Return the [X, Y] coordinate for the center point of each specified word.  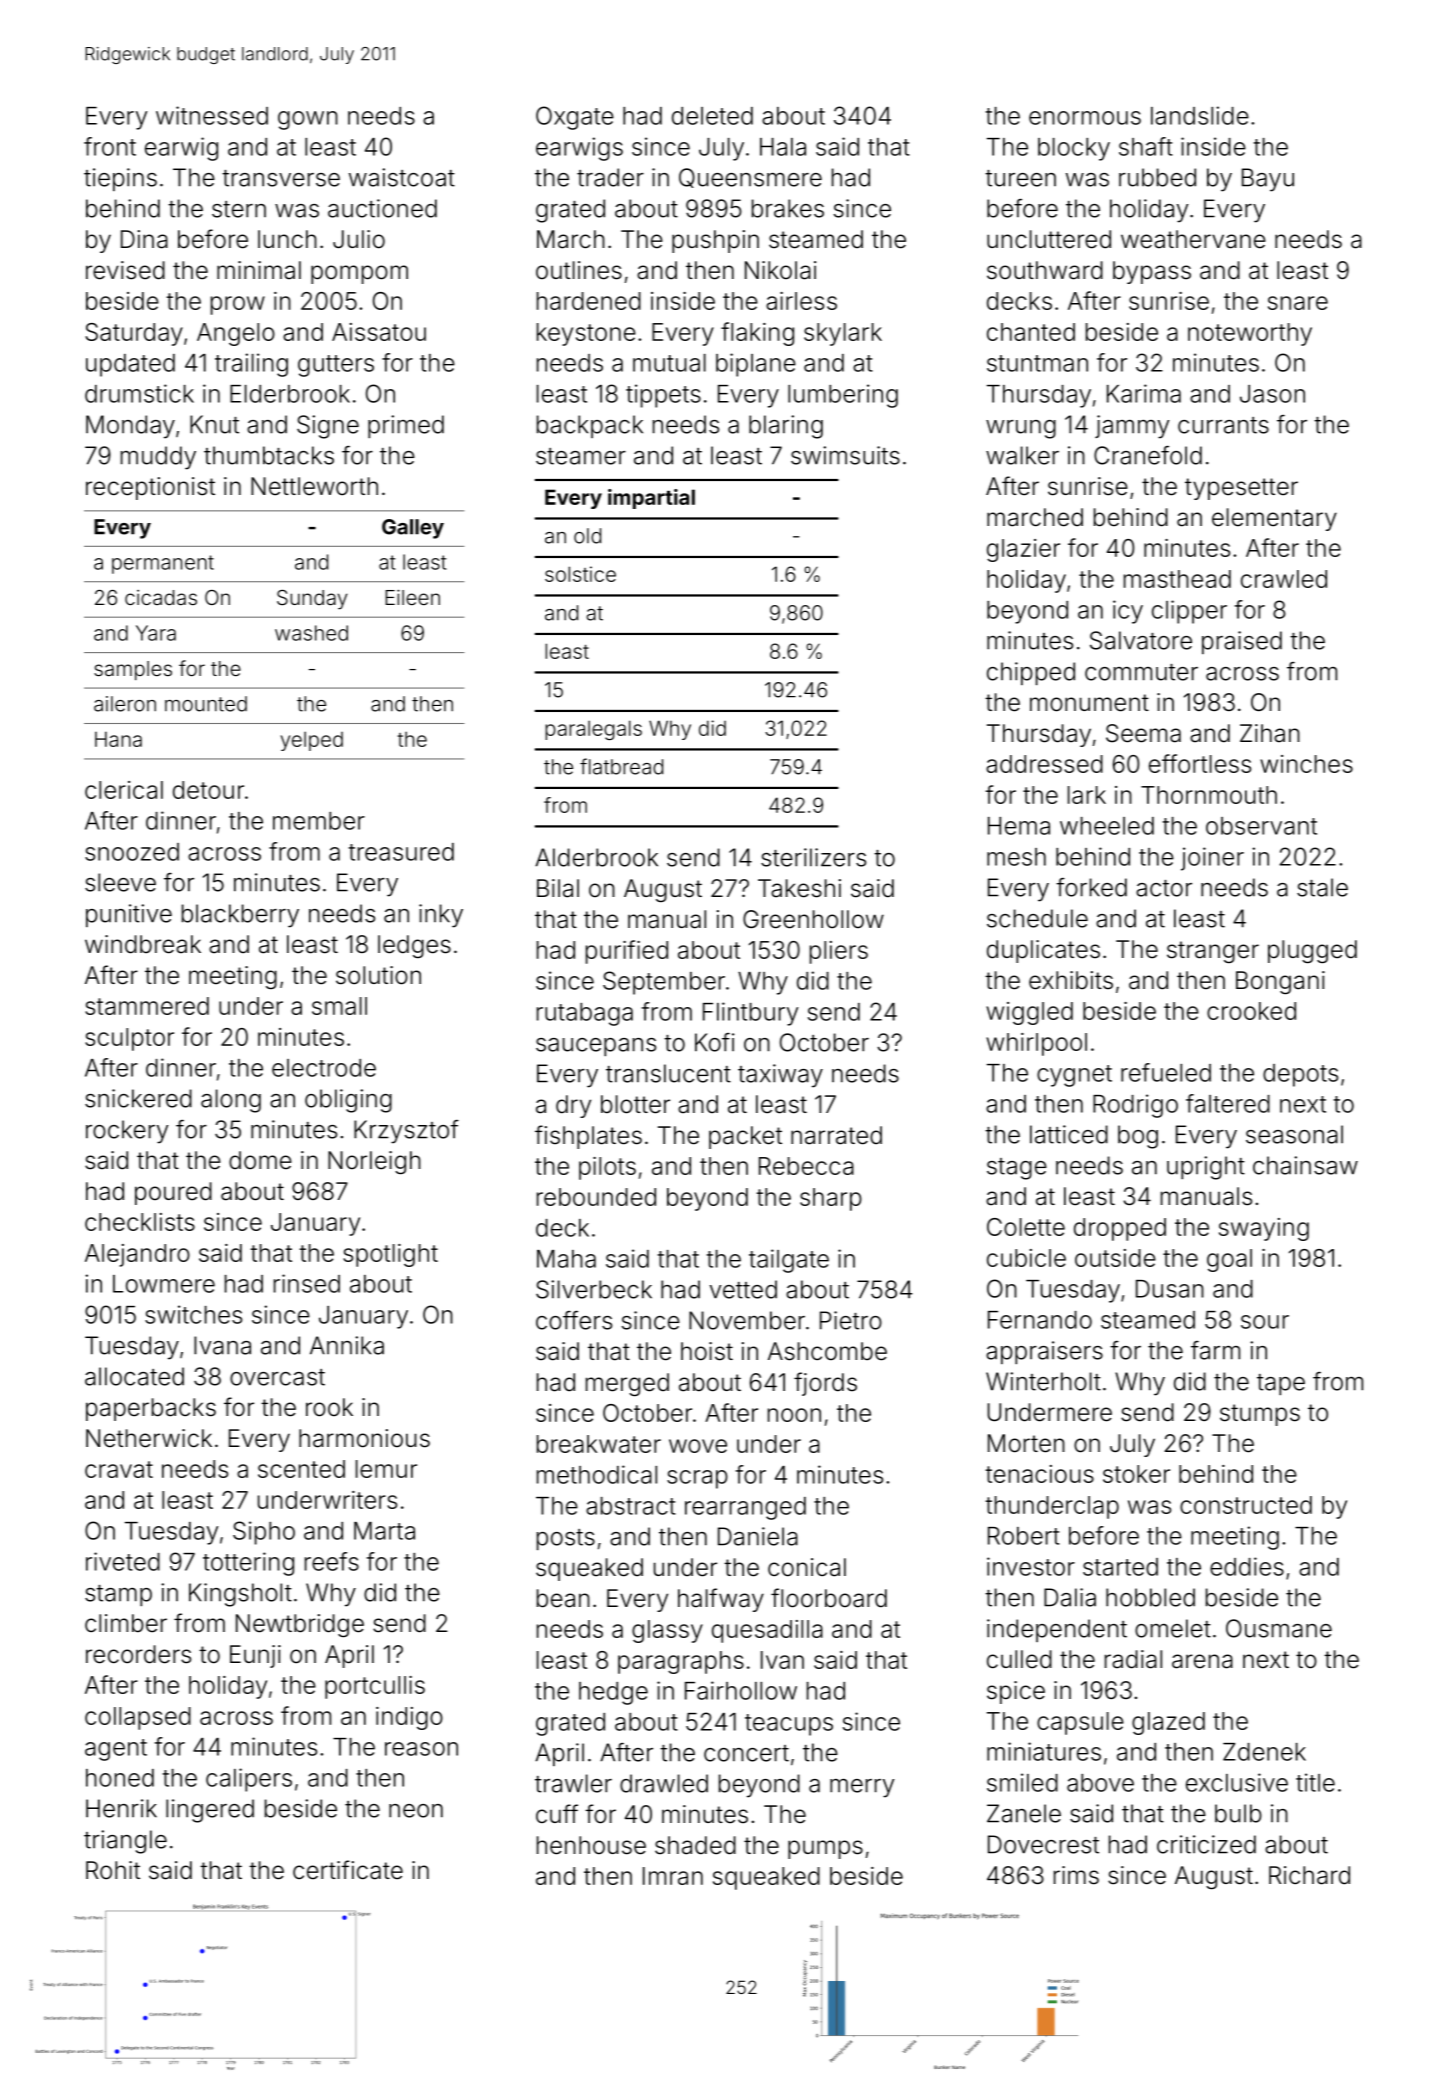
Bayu [1268, 180]
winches [1306, 764]
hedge [613, 1693]
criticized [1206, 1844]
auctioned [382, 208]
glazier [1023, 550]
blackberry [240, 916]
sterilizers [813, 857]
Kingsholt [240, 1595]
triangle [125, 1842]
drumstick [139, 393]
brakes [788, 208]
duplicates [1043, 951]
